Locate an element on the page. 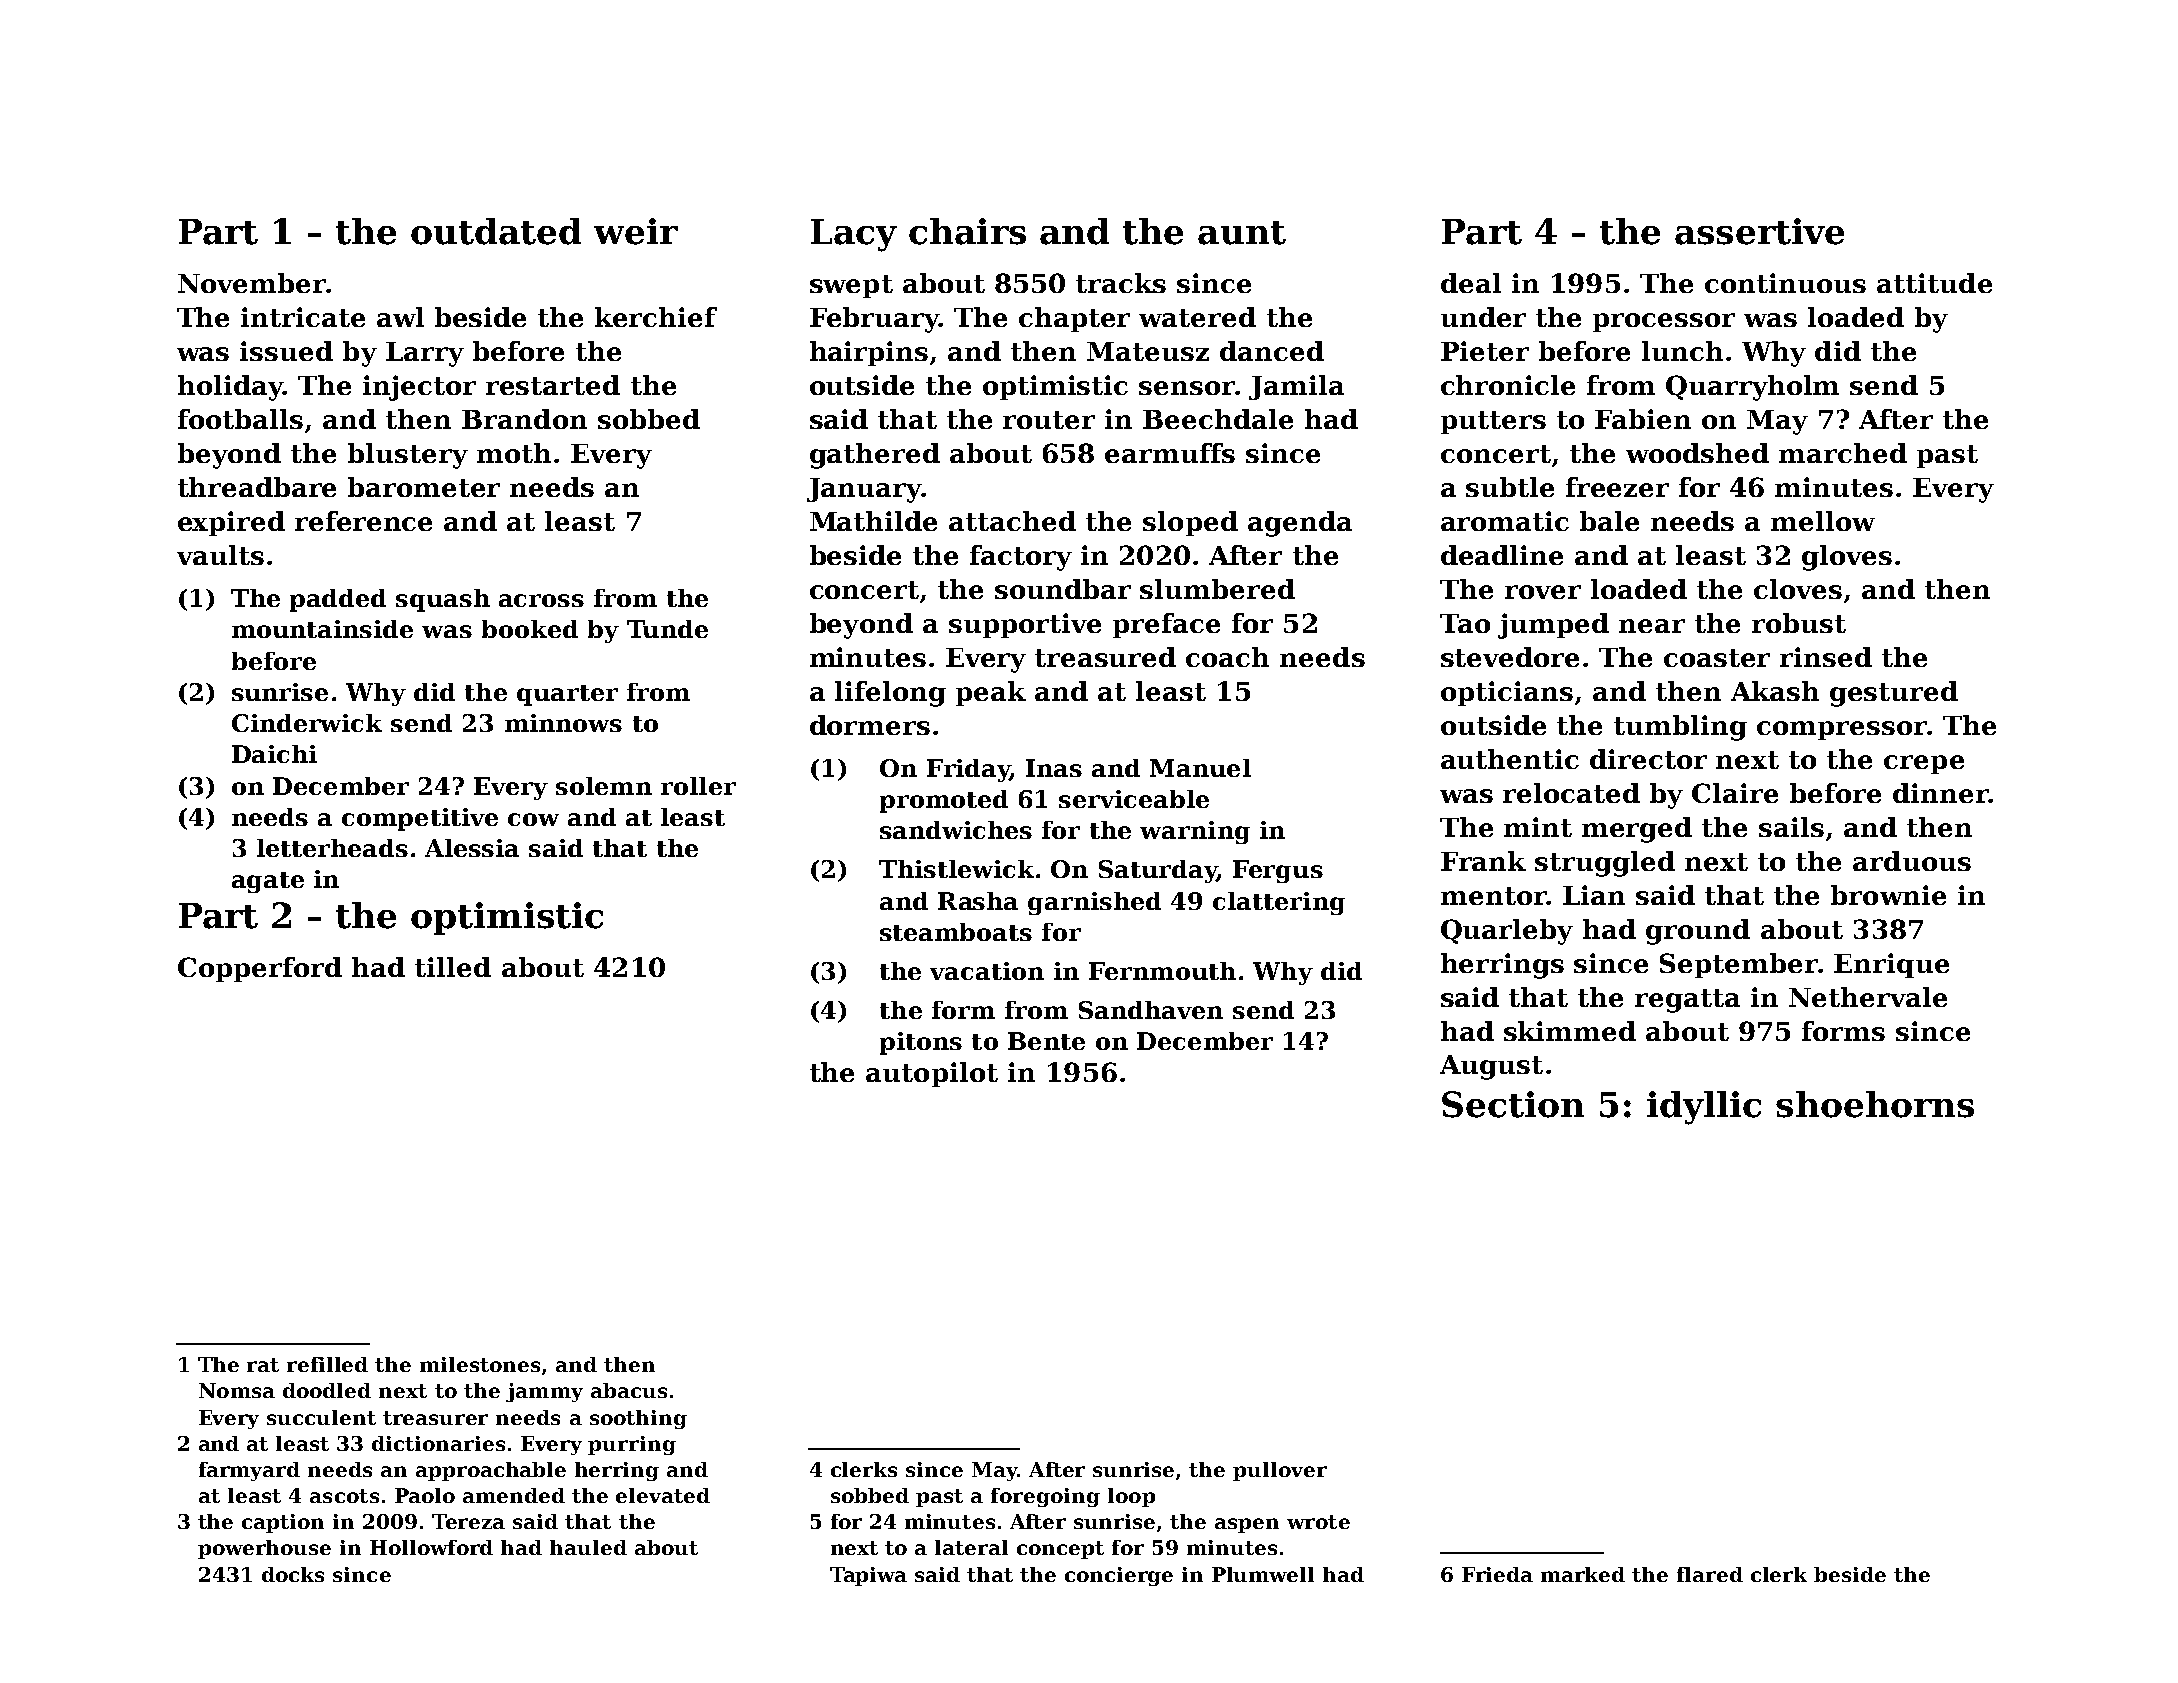 The height and width of the image is (1683, 2178). abacus is located at coordinates (629, 1390).
